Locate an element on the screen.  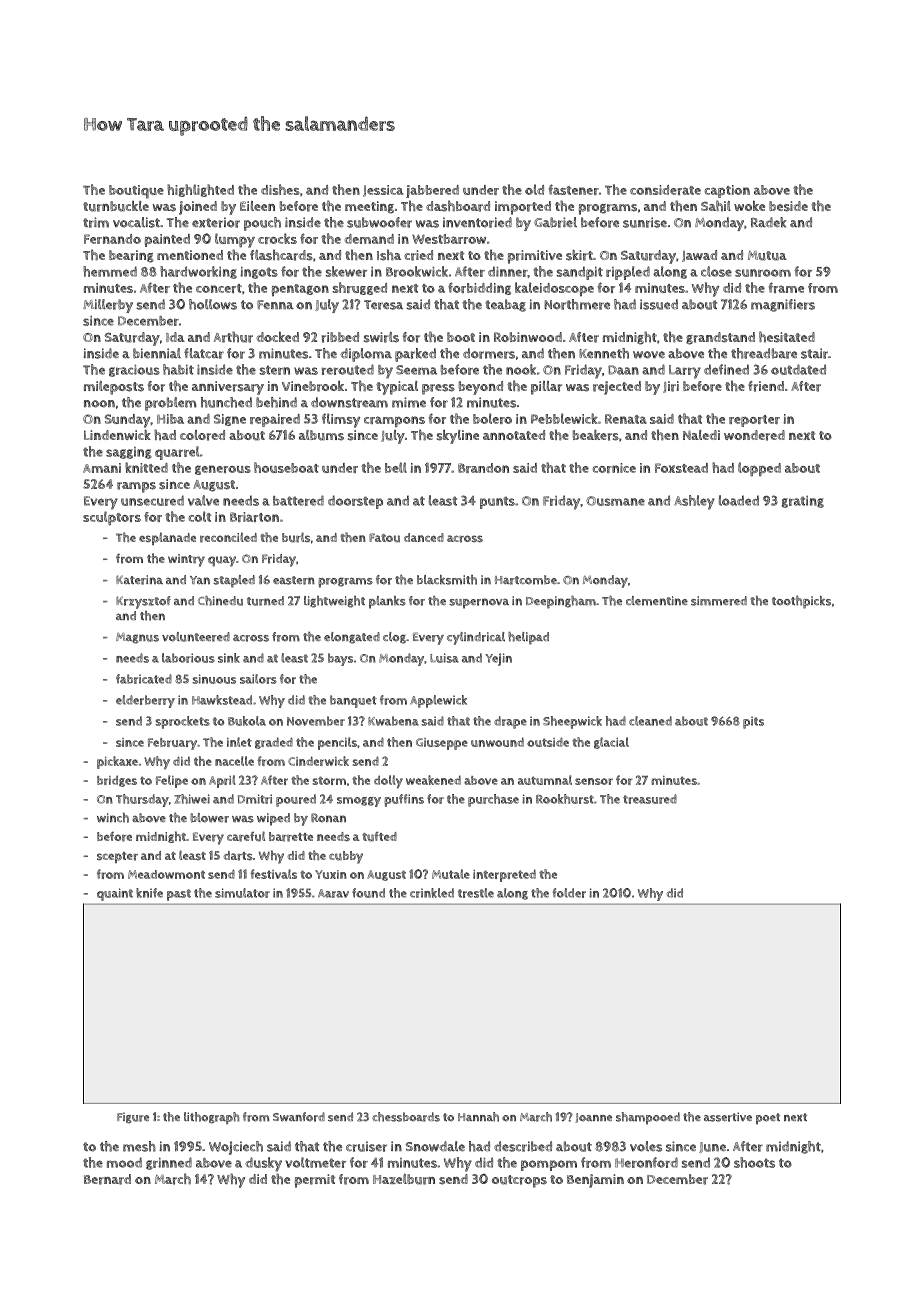
assertive is located at coordinates (728, 1117).
